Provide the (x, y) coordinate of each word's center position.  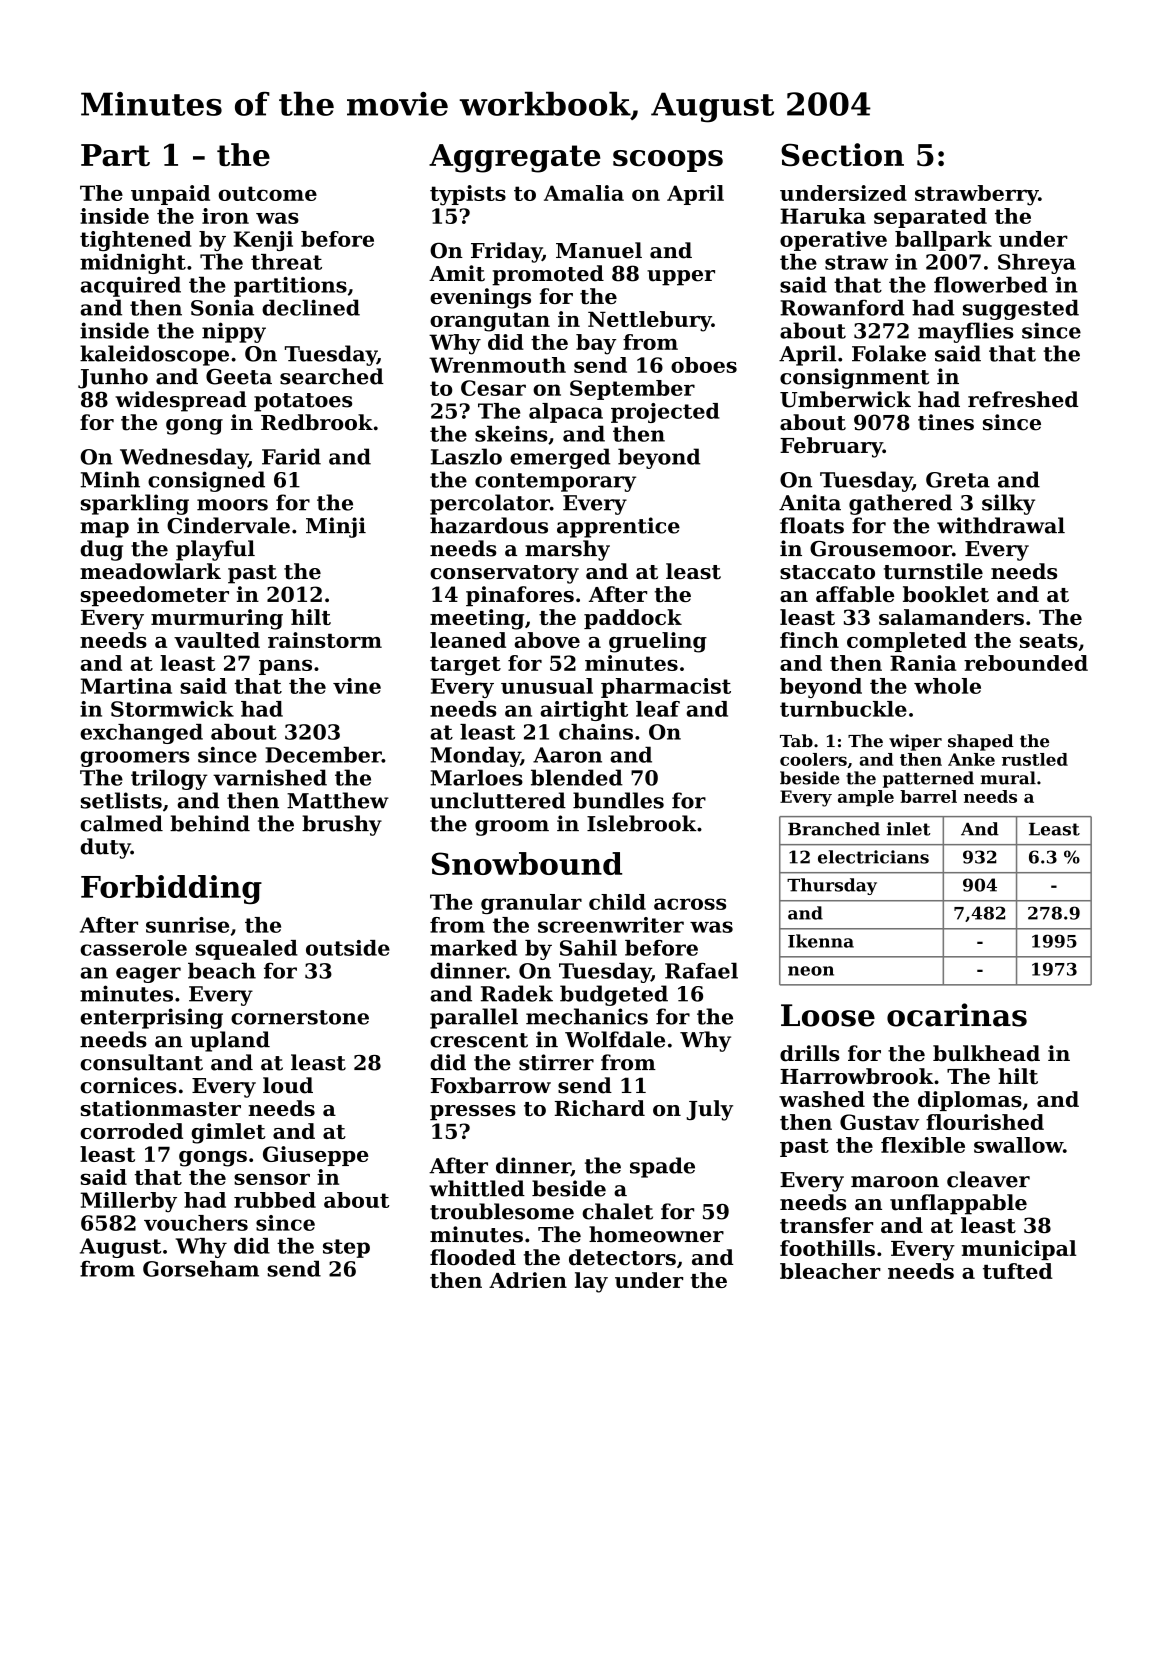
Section (842, 154)
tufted (1018, 1271)
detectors (622, 1257)
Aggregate (514, 158)
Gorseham (201, 1268)
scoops (668, 161)
